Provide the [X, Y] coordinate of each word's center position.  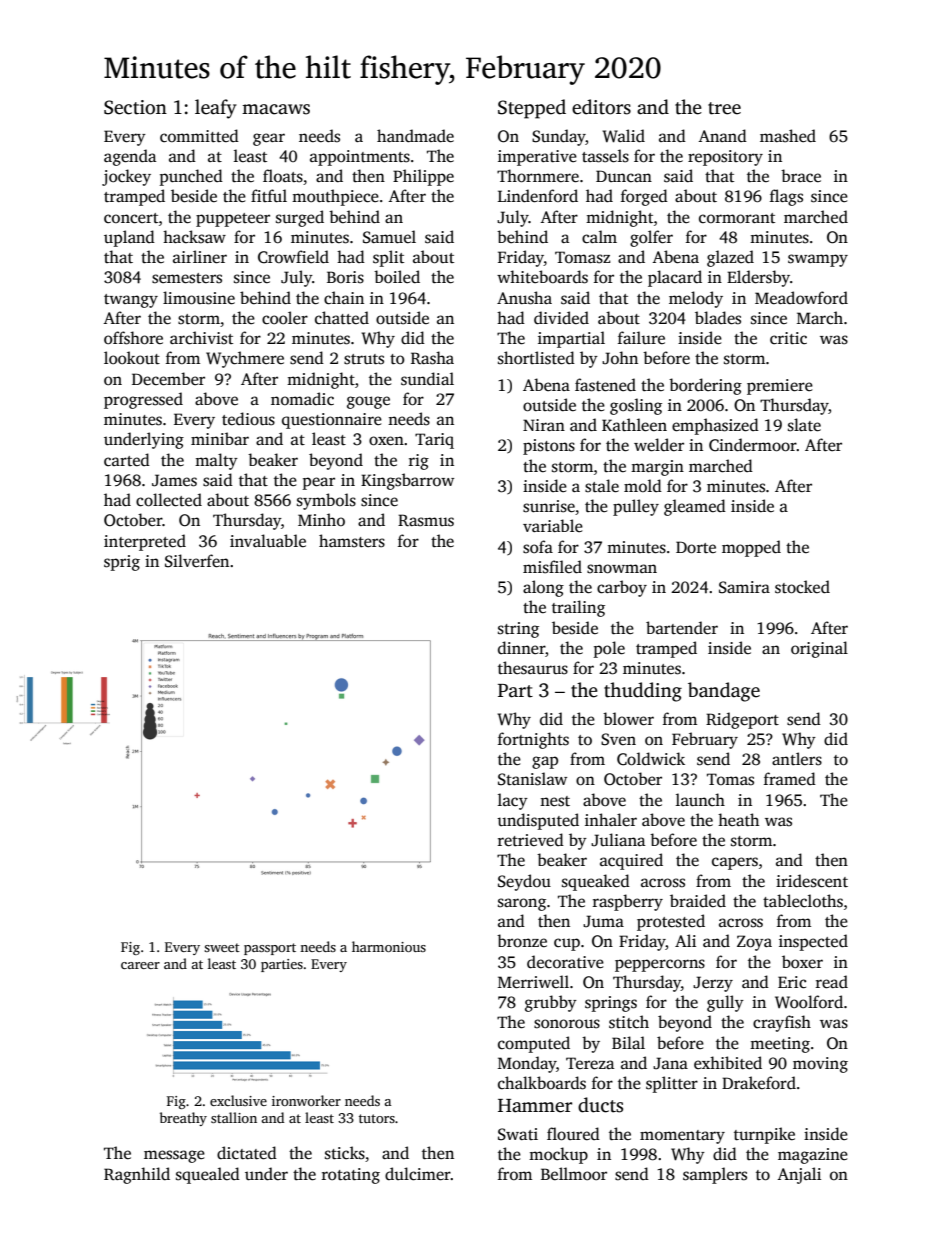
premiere [780, 387]
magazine [813, 1156]
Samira [744, 587]
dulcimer [418, 1174]
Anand [722, 135]
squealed [208, 1175]
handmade [415, 136]
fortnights [533, 740]
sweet [222, 947]
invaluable [268, 540]
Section [135, 107]
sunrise [549, 506]
